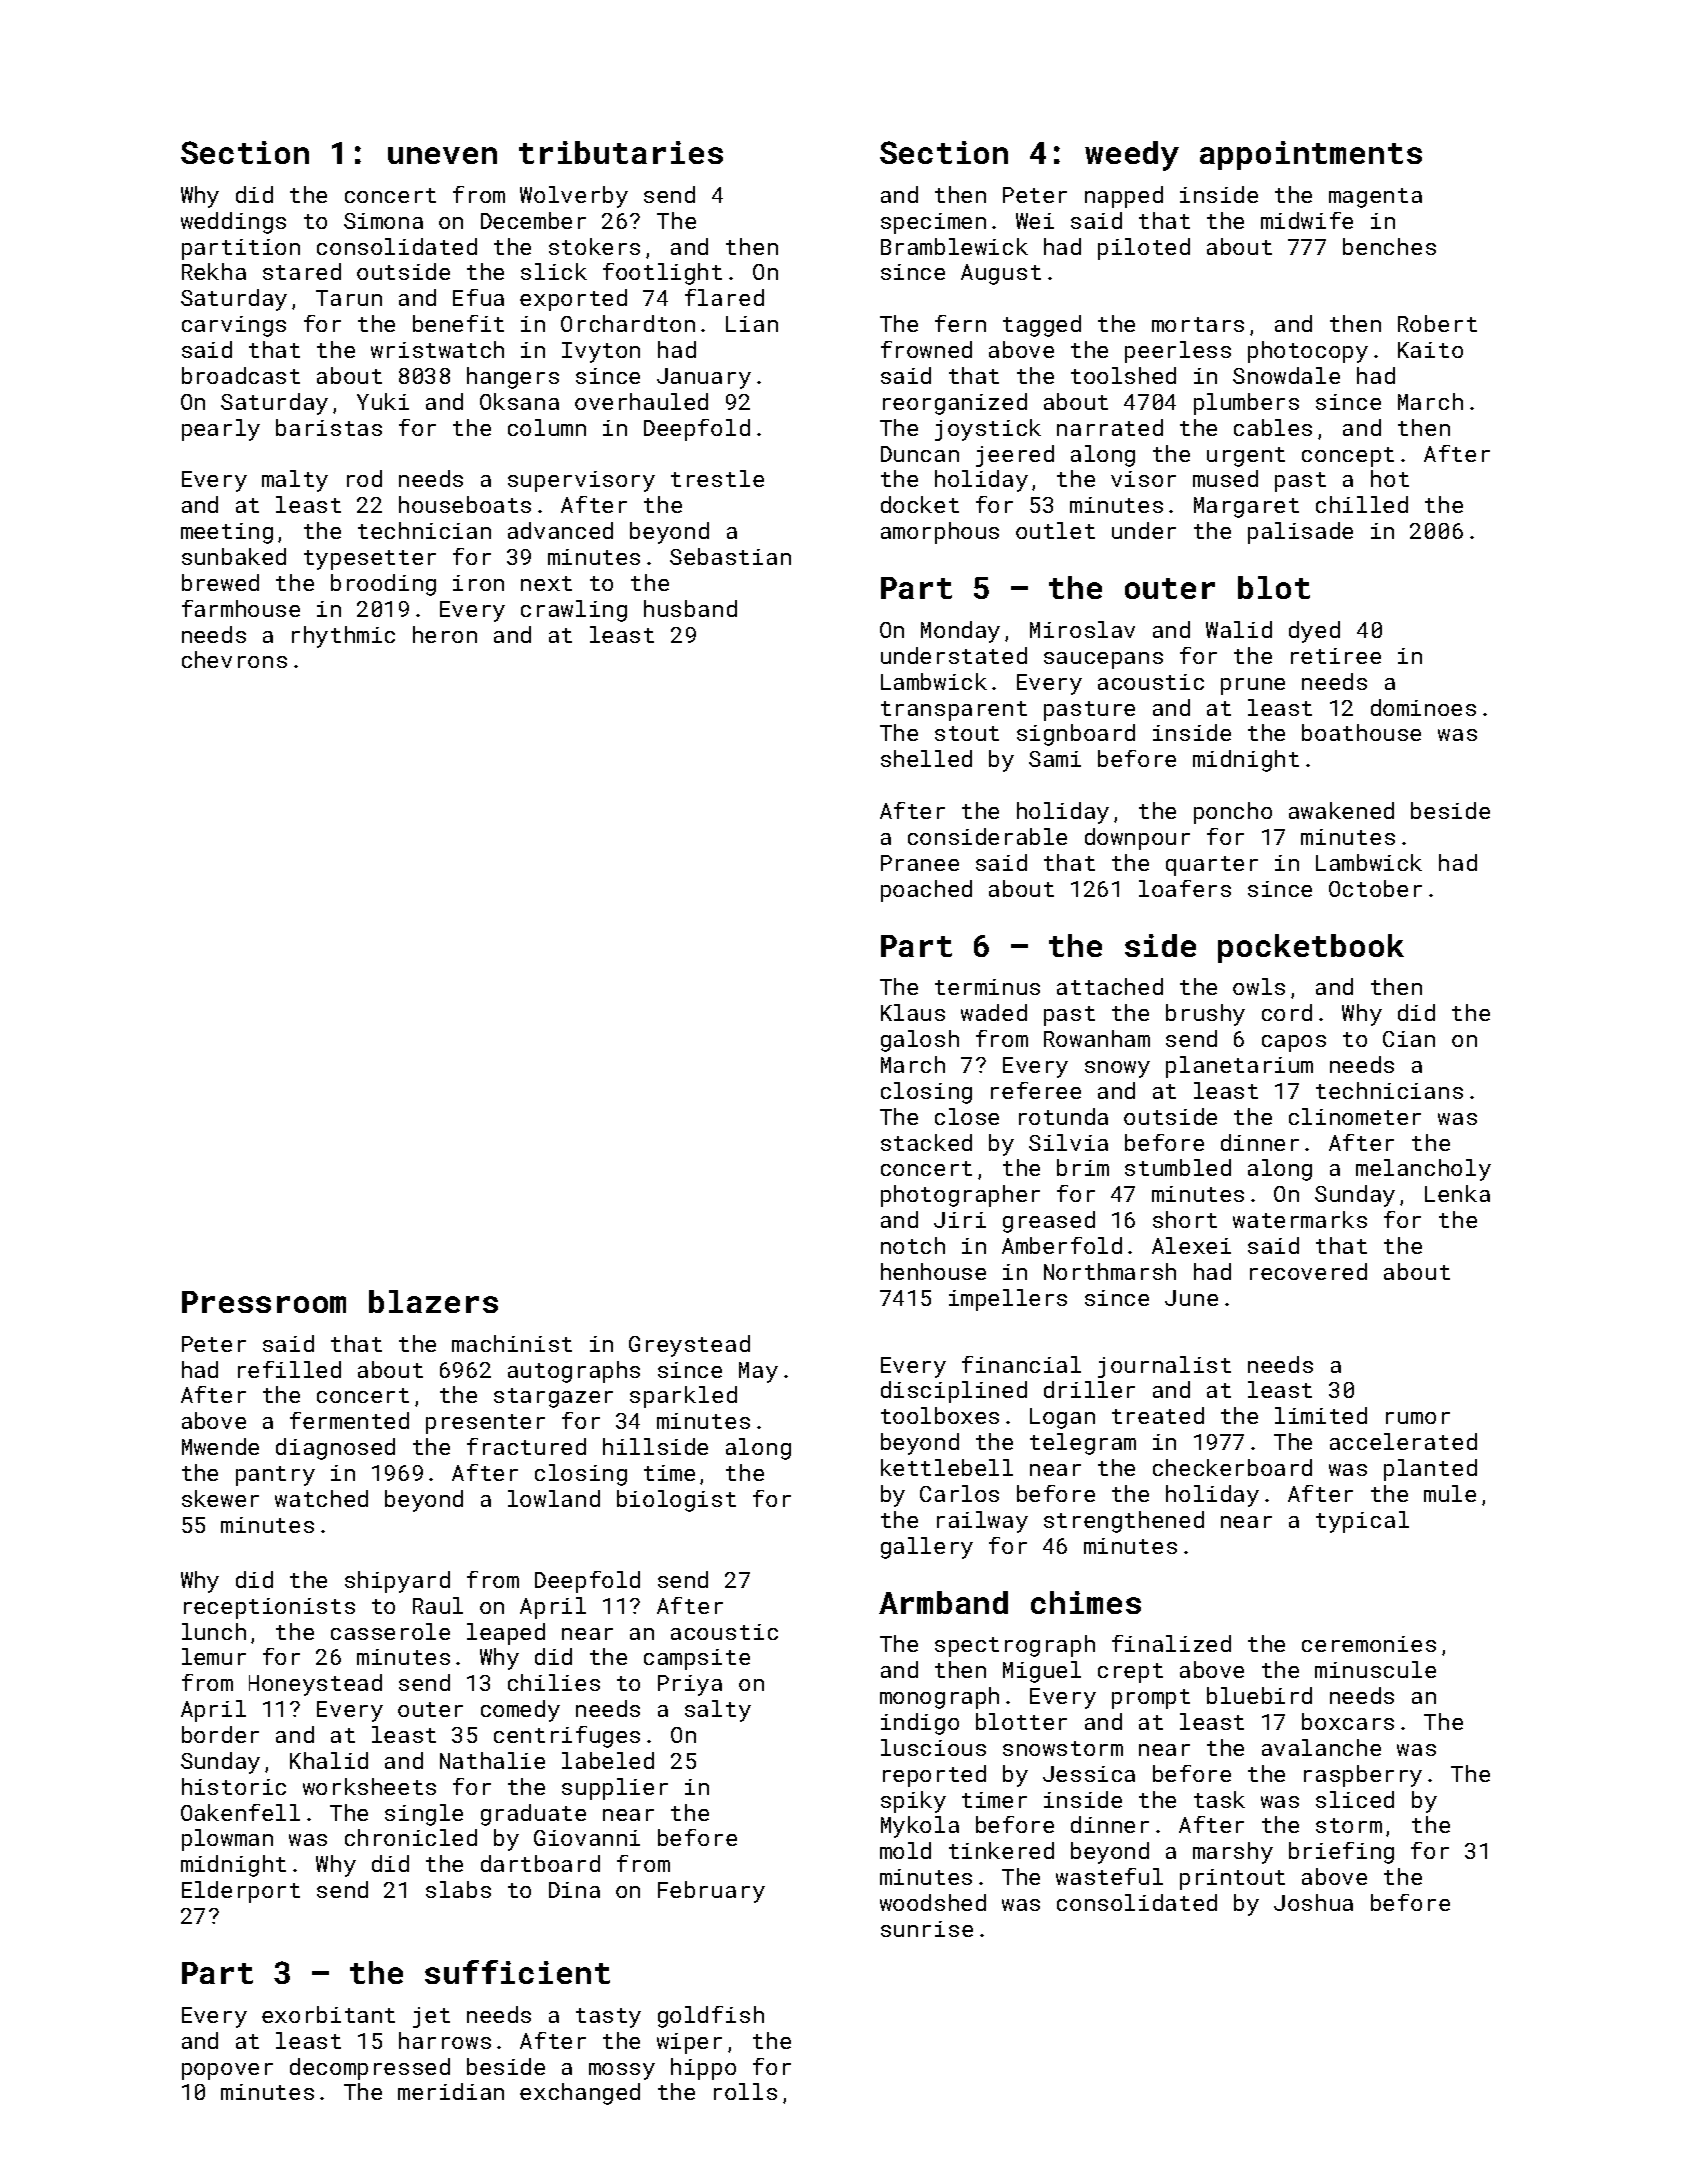  Describe the element at coordinates (433, 1301) in the screenshot. I see `blazers` at that location.
